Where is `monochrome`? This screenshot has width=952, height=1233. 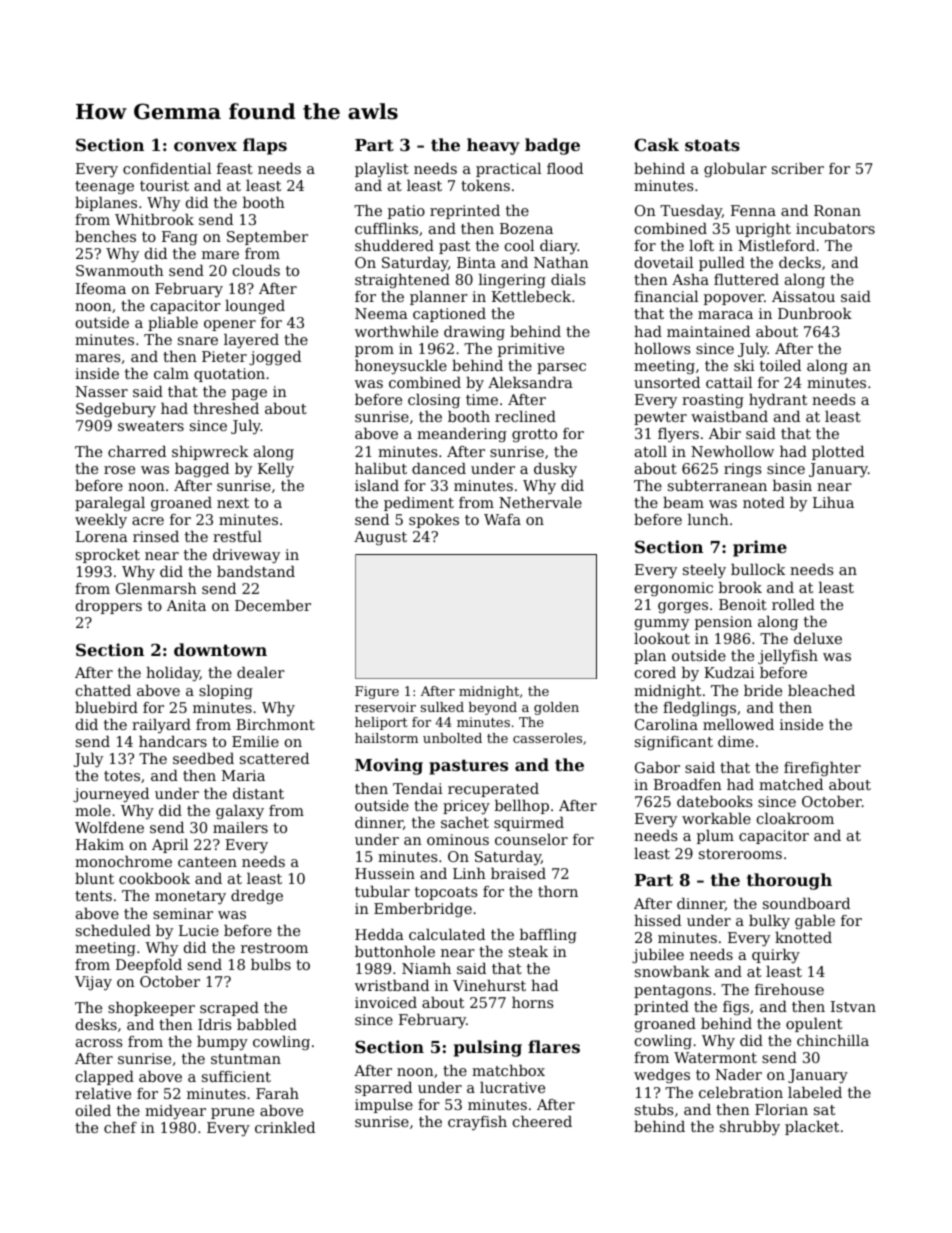
monochrome is located at coordinates (123, 861).
